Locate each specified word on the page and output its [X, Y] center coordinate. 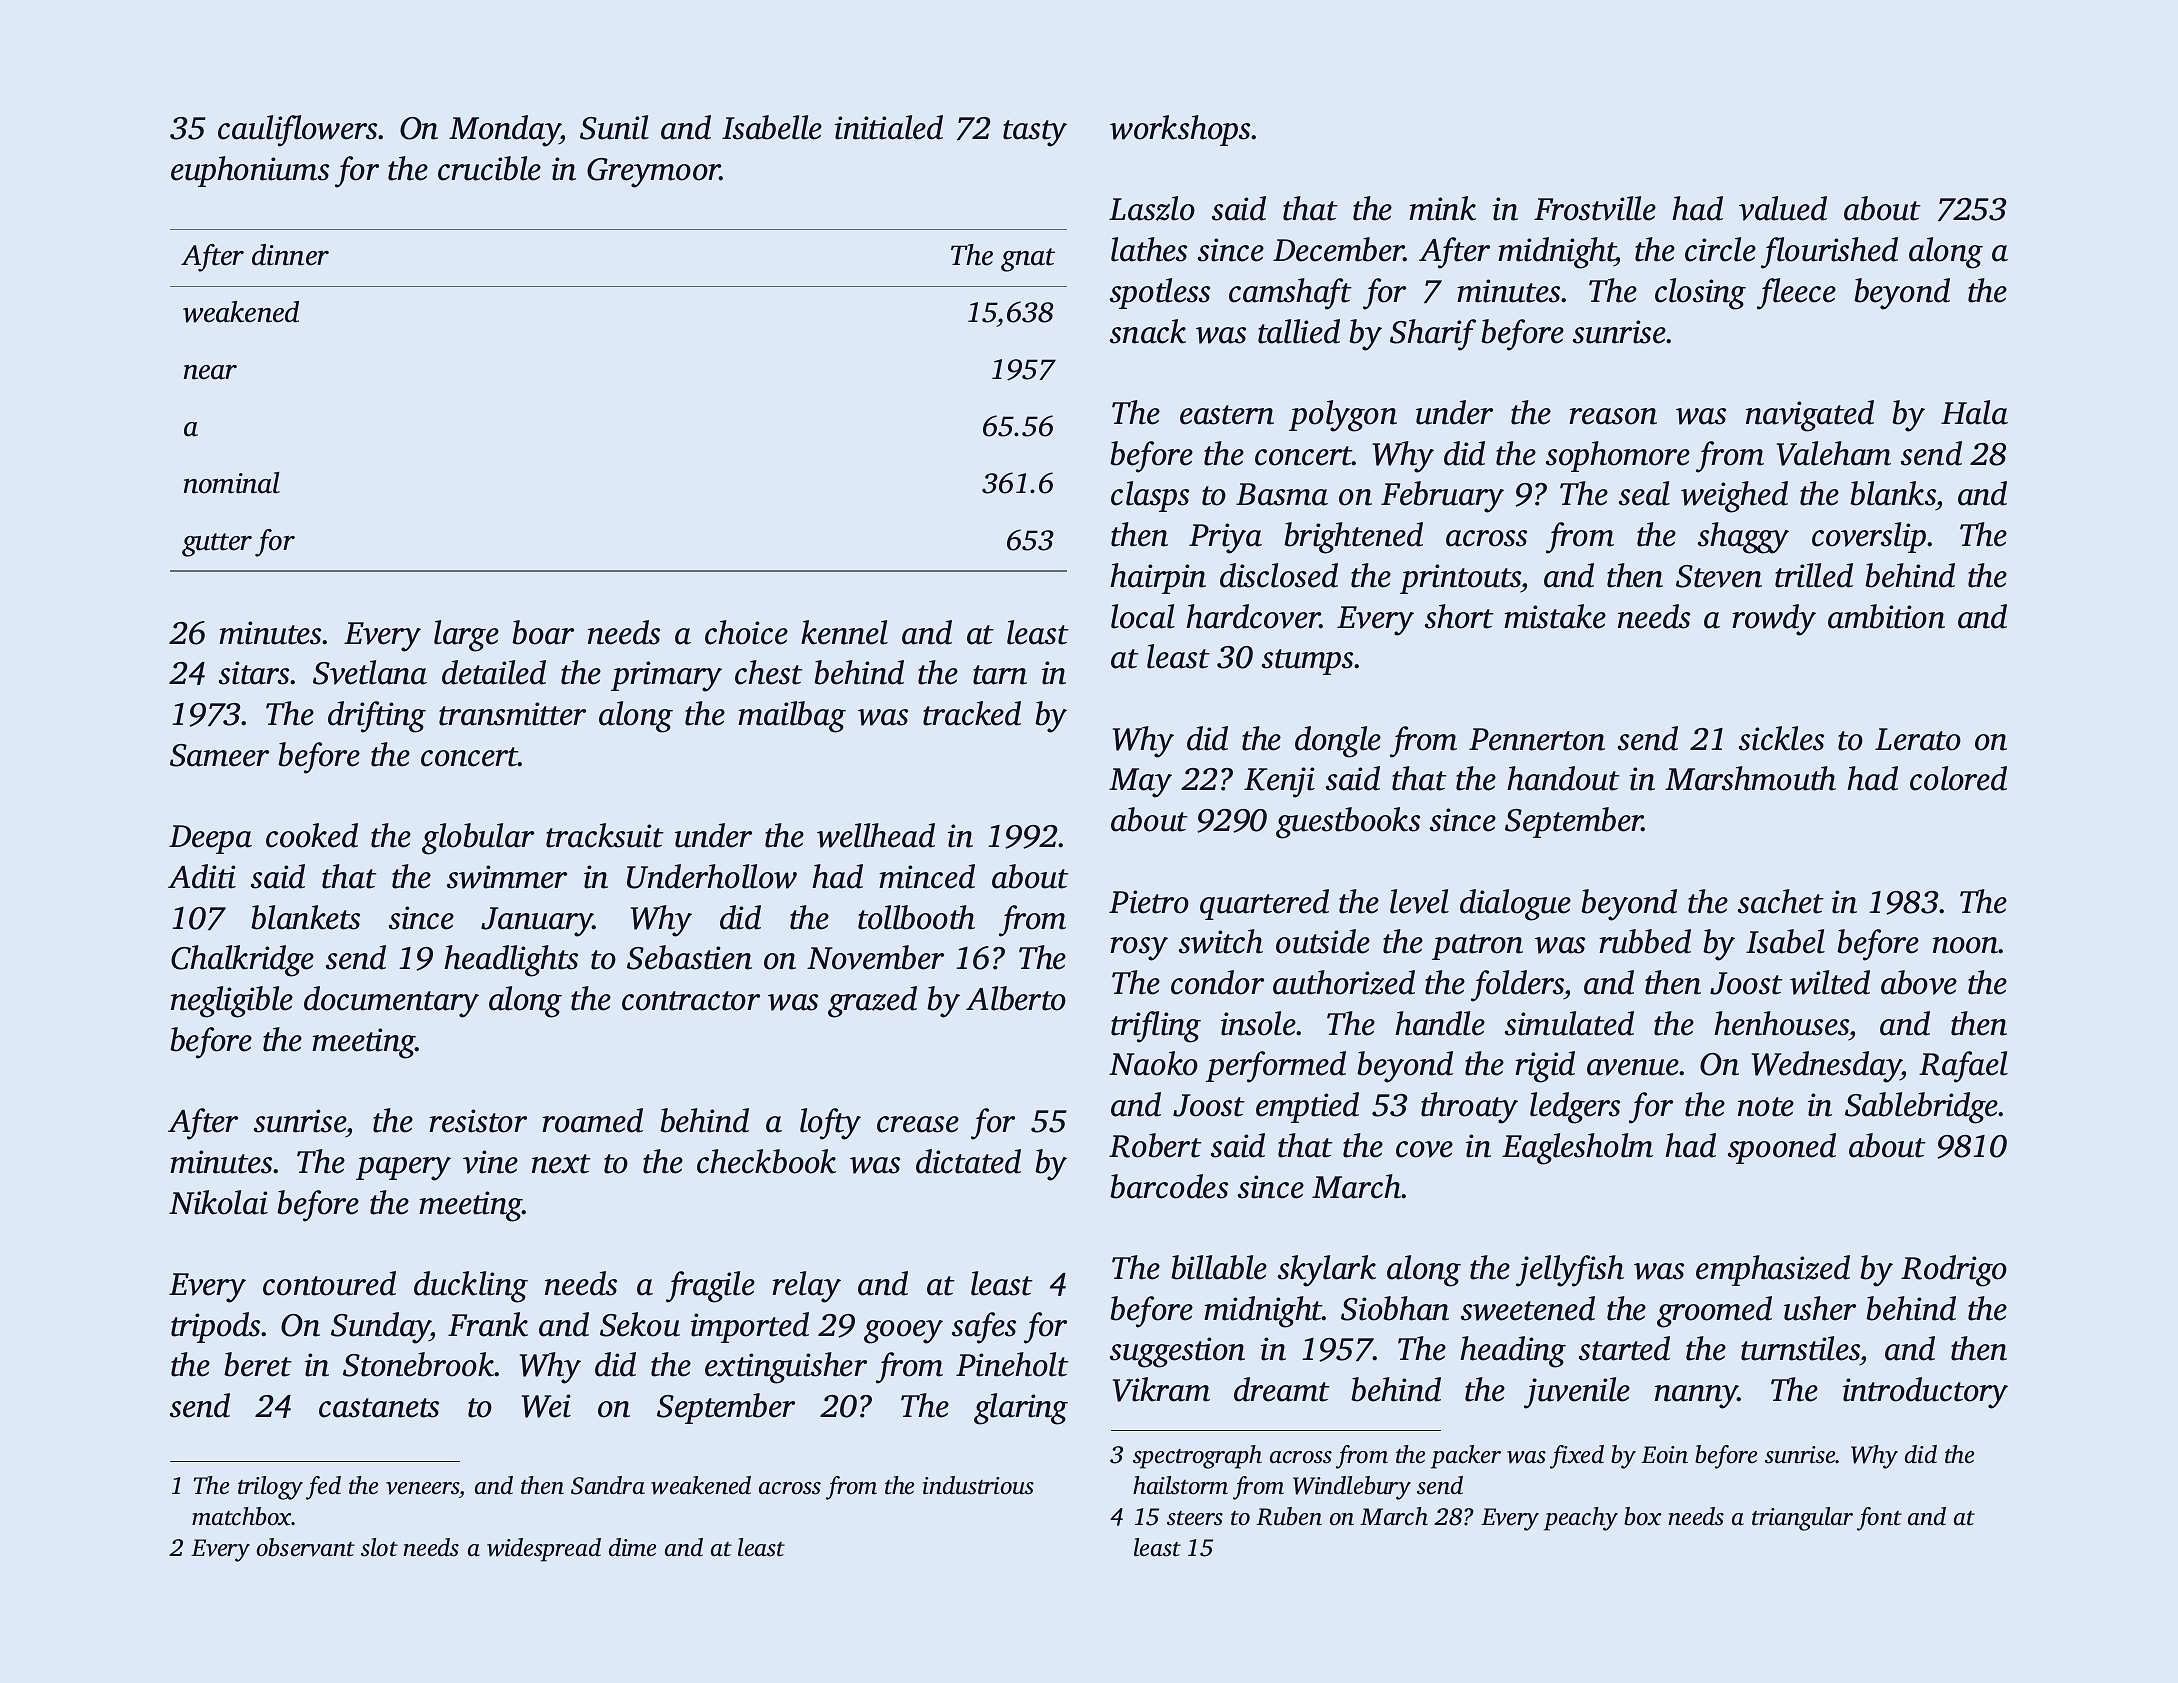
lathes [1149, 249]
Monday [504, 131]
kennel [844, 632]
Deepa [210, 839]
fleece [1796, 294]
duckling [471, 1287]
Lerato [1918, 739]
